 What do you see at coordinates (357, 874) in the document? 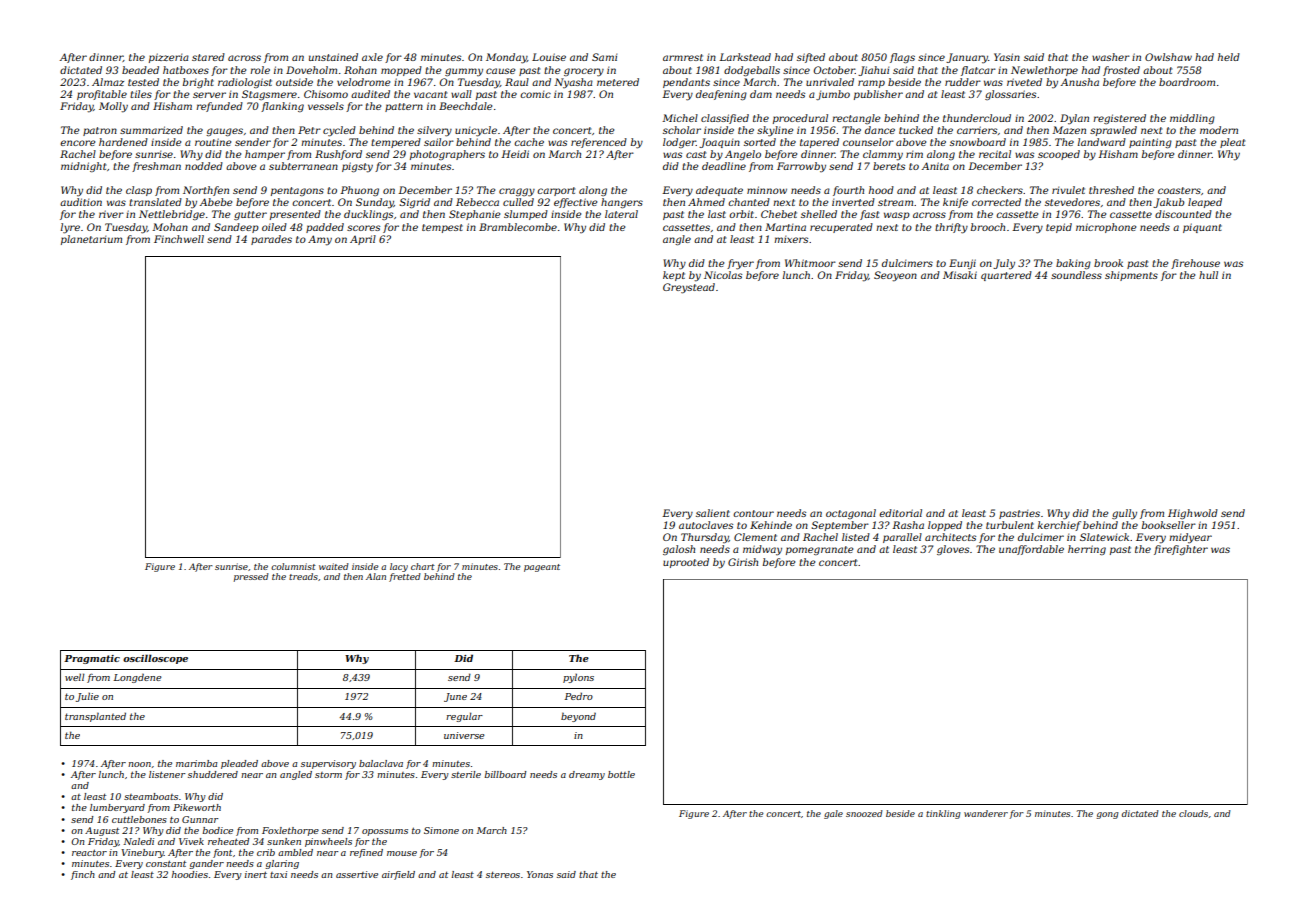
I see `assertive` at bounding box center [357, 874].
